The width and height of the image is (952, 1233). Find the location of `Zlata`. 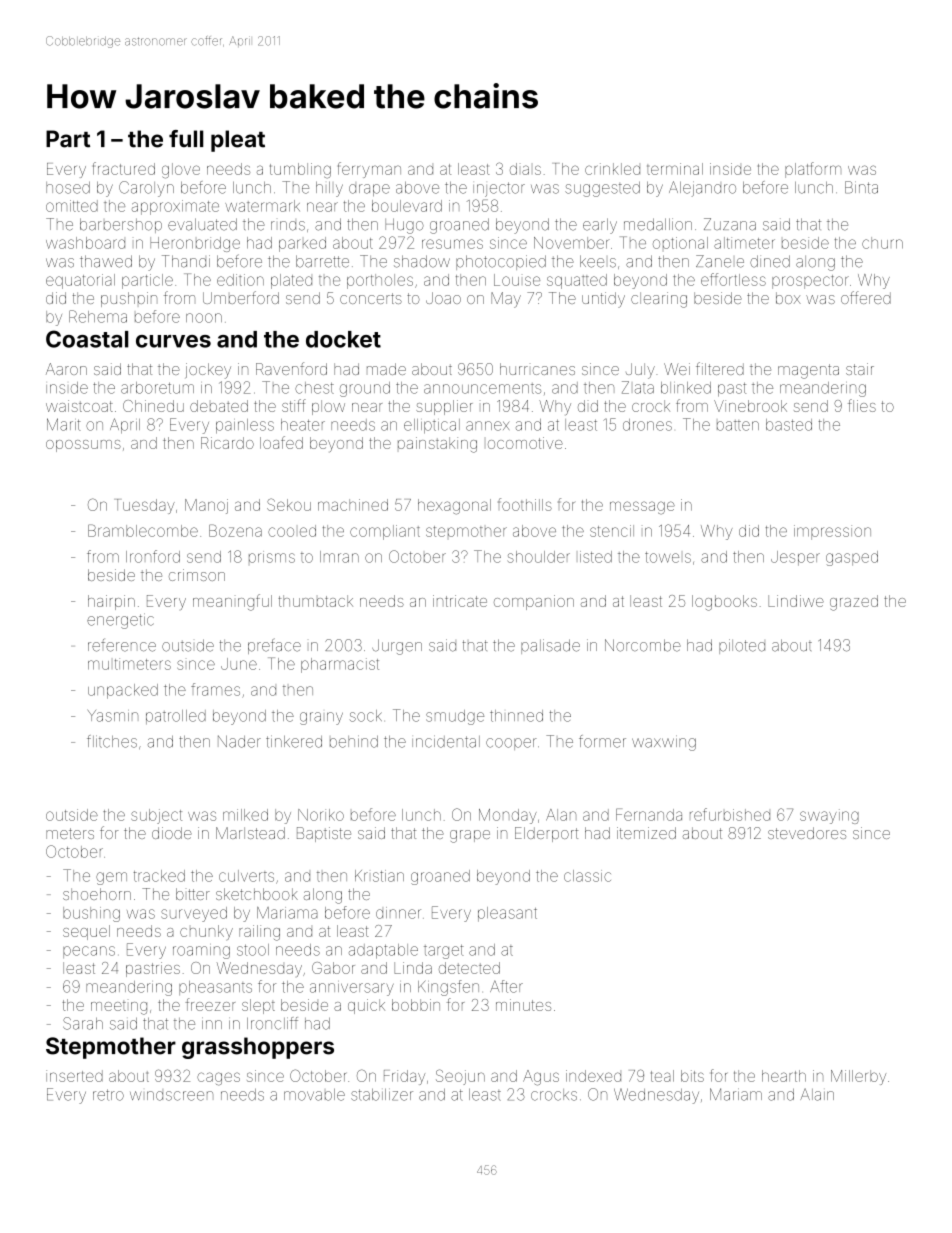

Zlata is located at coordinates (638, 387).
